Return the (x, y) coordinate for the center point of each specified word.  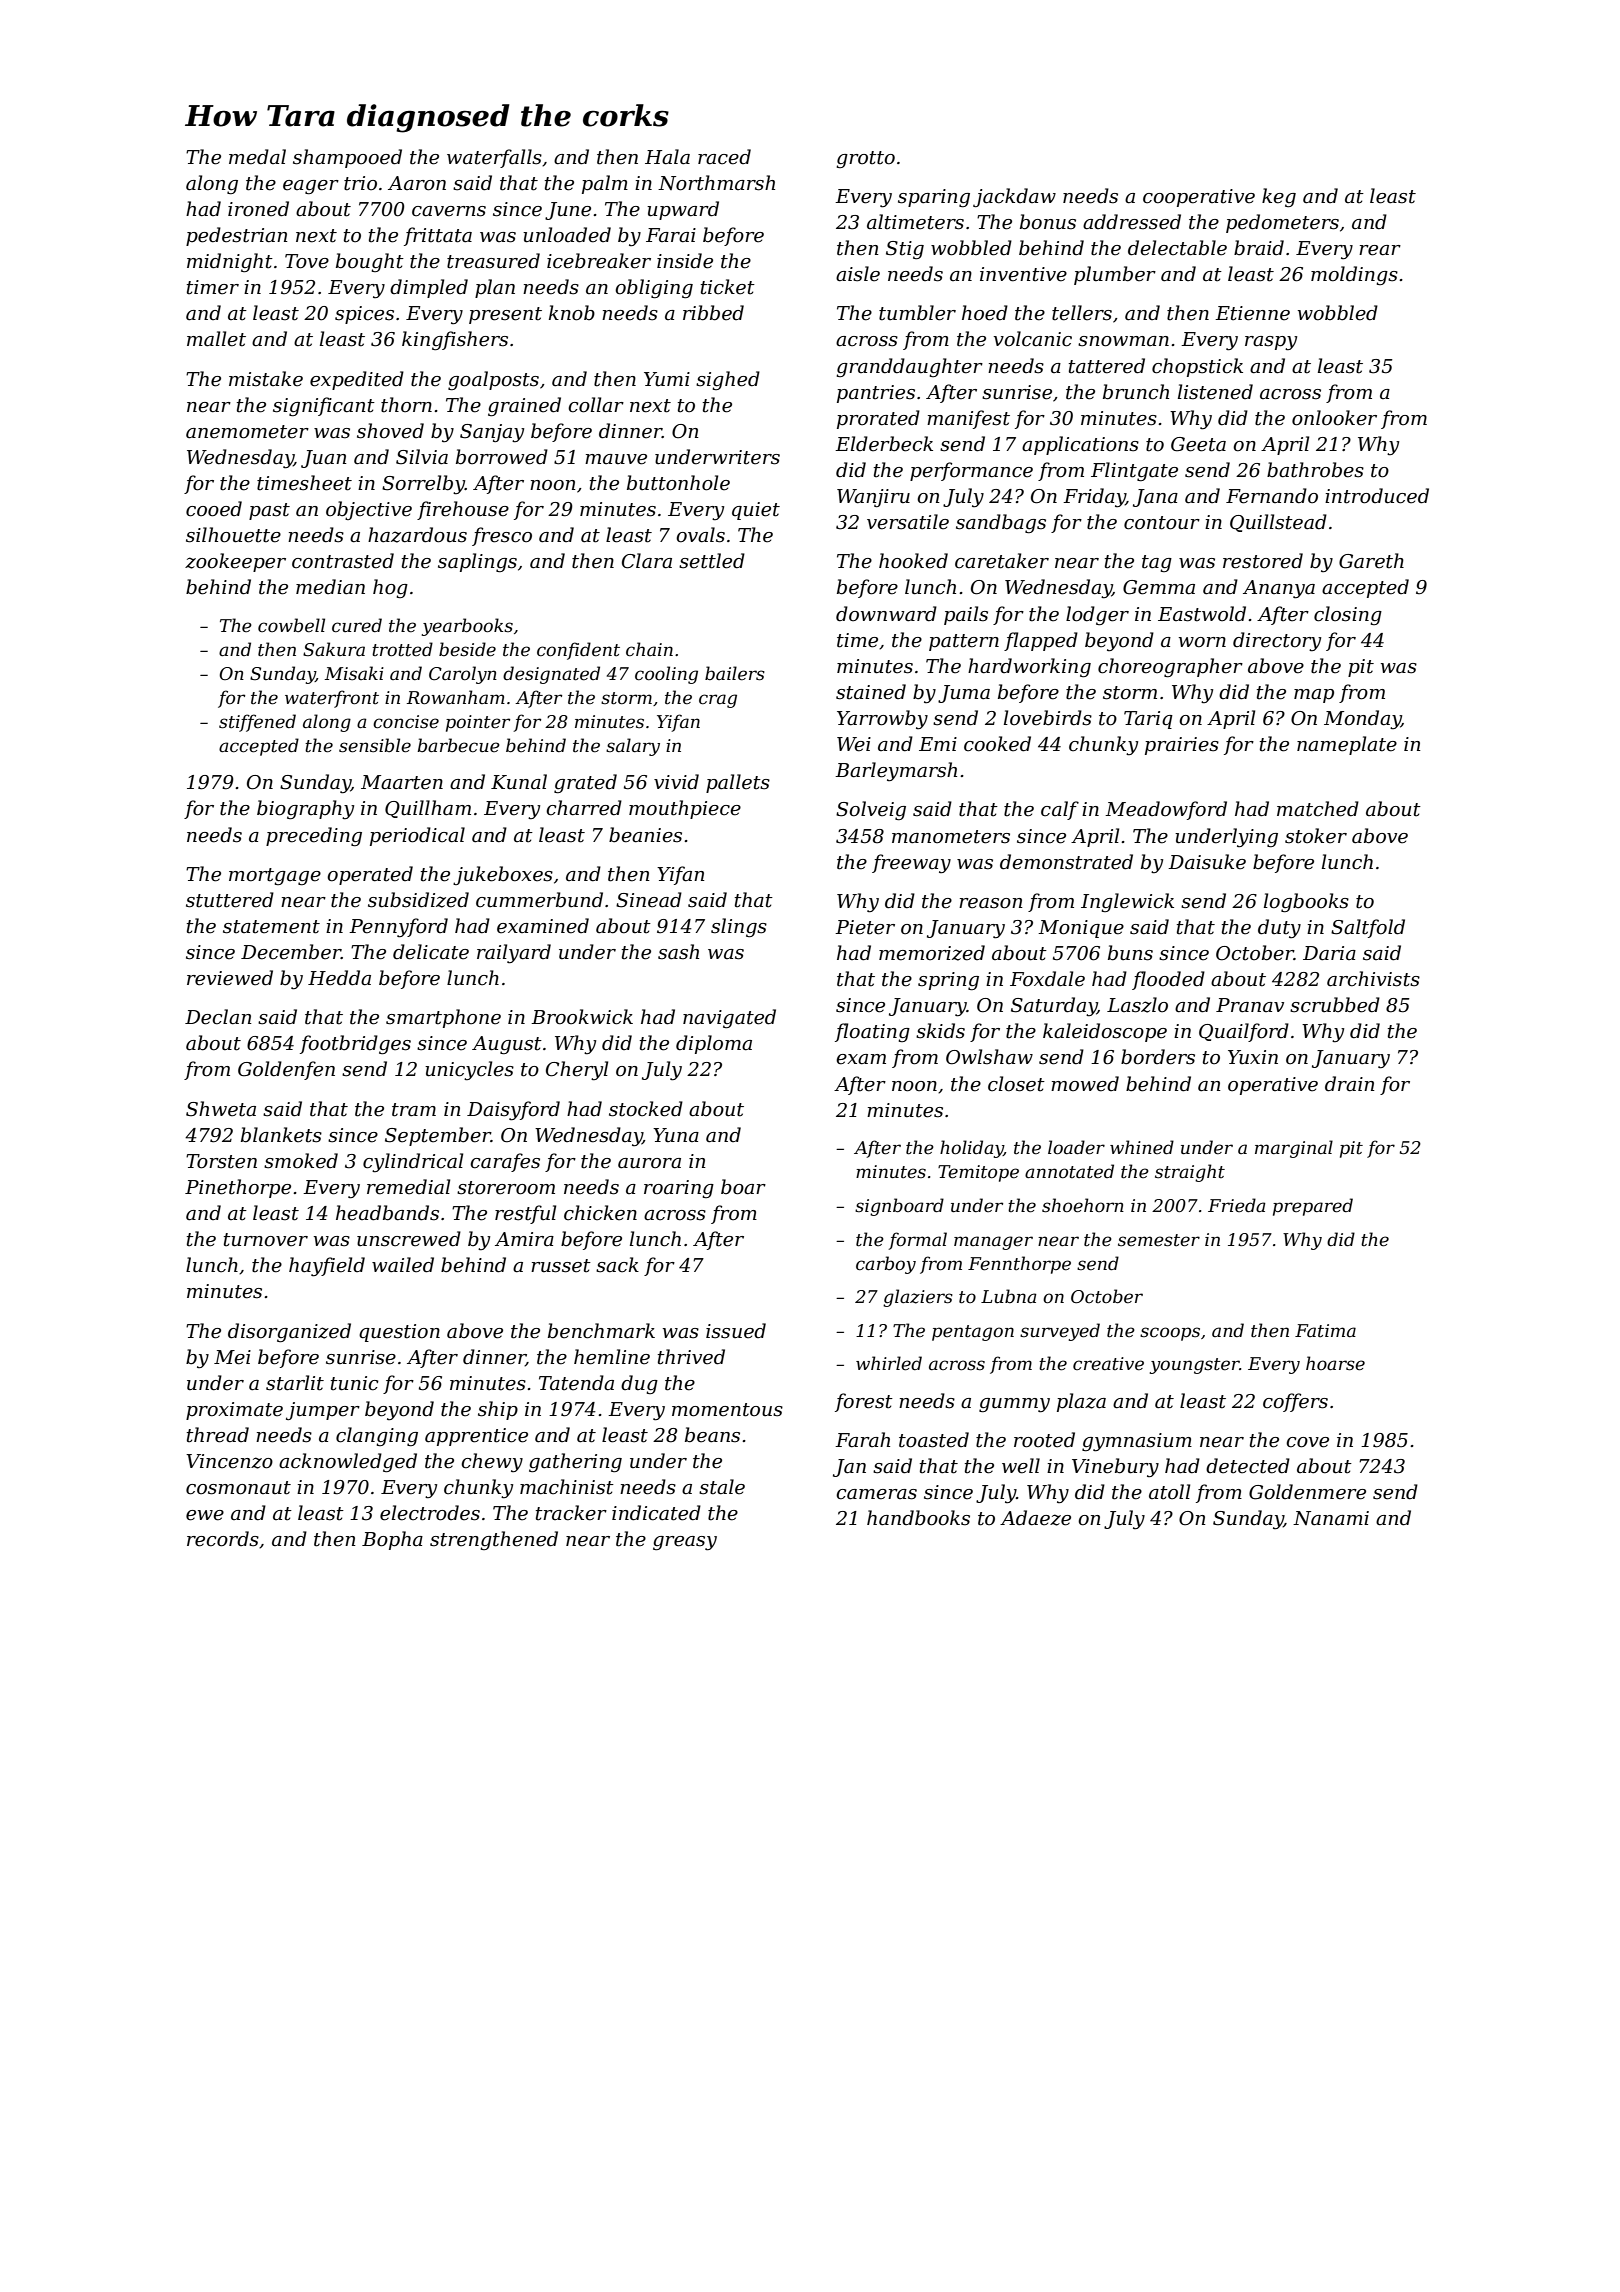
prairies (1182, 746)
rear (1380, 250)
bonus (1048, 222)
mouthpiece (685, 809)
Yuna (676, 1135)
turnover (266, 1240)
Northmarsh (716, 183)
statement (271, 927)
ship (498, 1410)
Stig (905, 250)
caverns (449, 211)
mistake (266, 379)
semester (1159, 1240)
